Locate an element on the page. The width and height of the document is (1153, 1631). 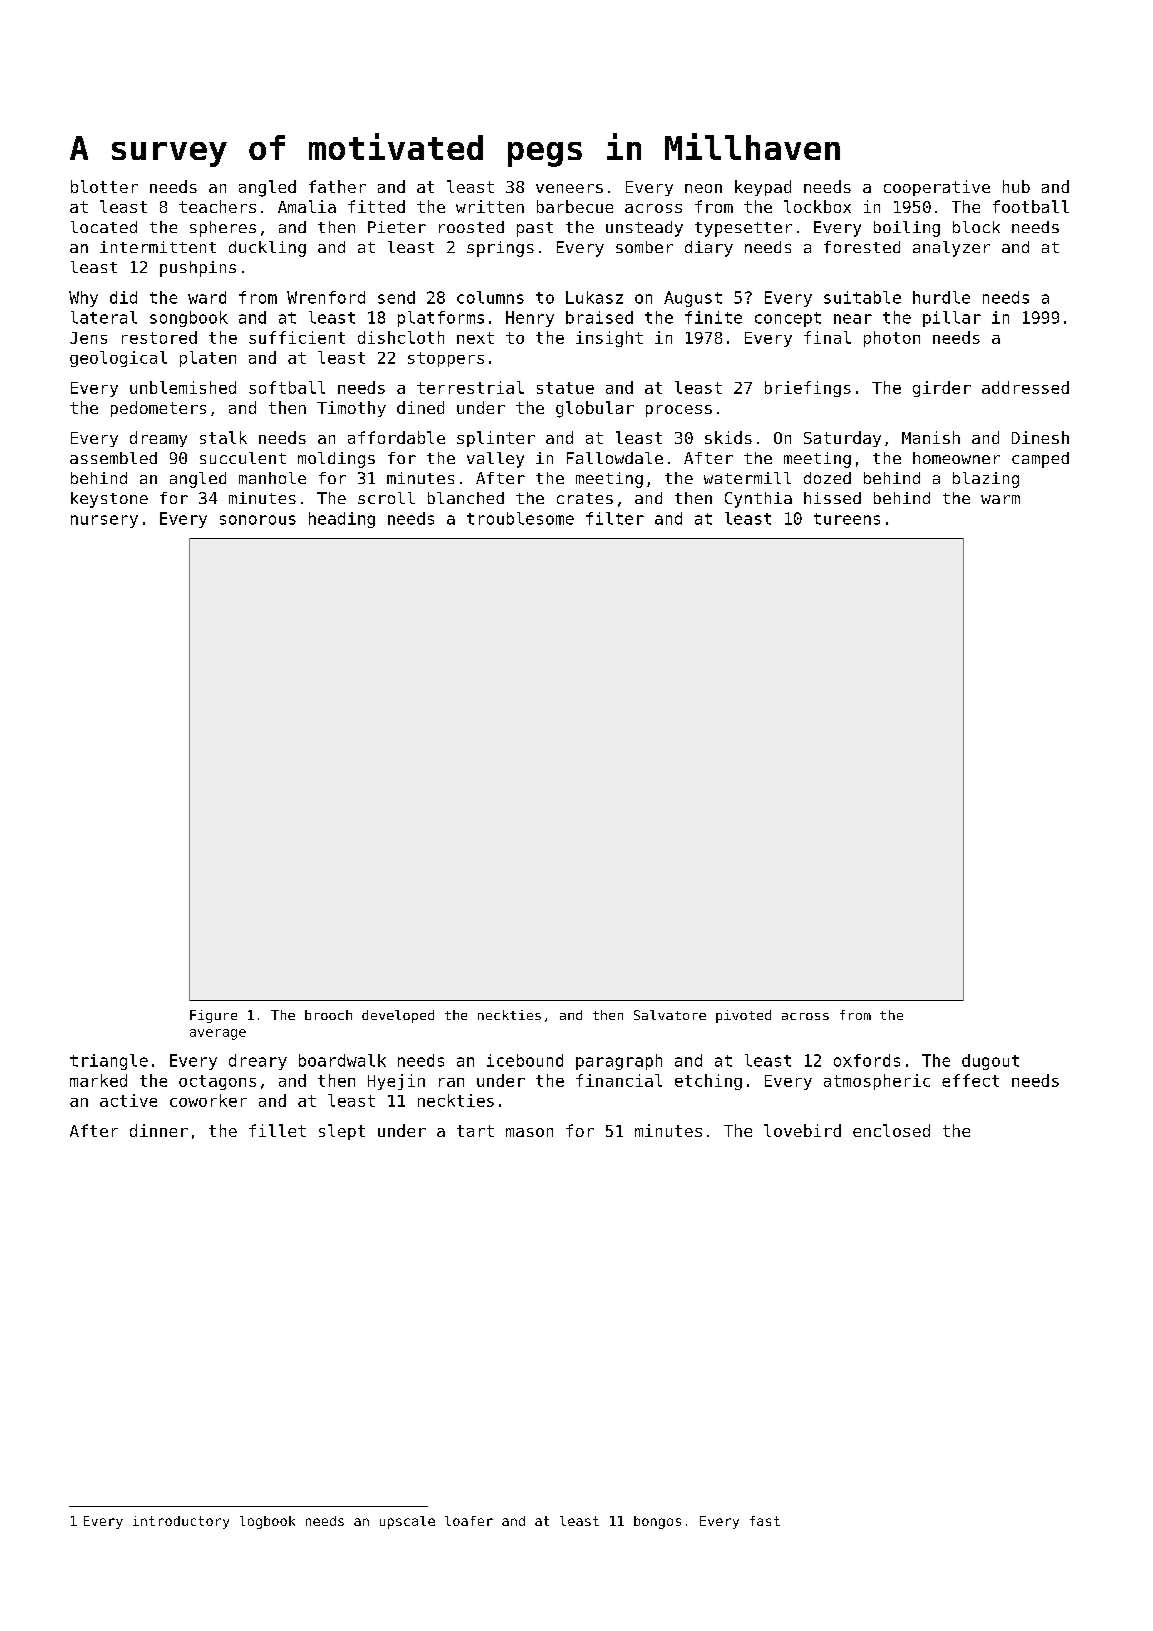
developed is located at coordinates (398, 1016).
